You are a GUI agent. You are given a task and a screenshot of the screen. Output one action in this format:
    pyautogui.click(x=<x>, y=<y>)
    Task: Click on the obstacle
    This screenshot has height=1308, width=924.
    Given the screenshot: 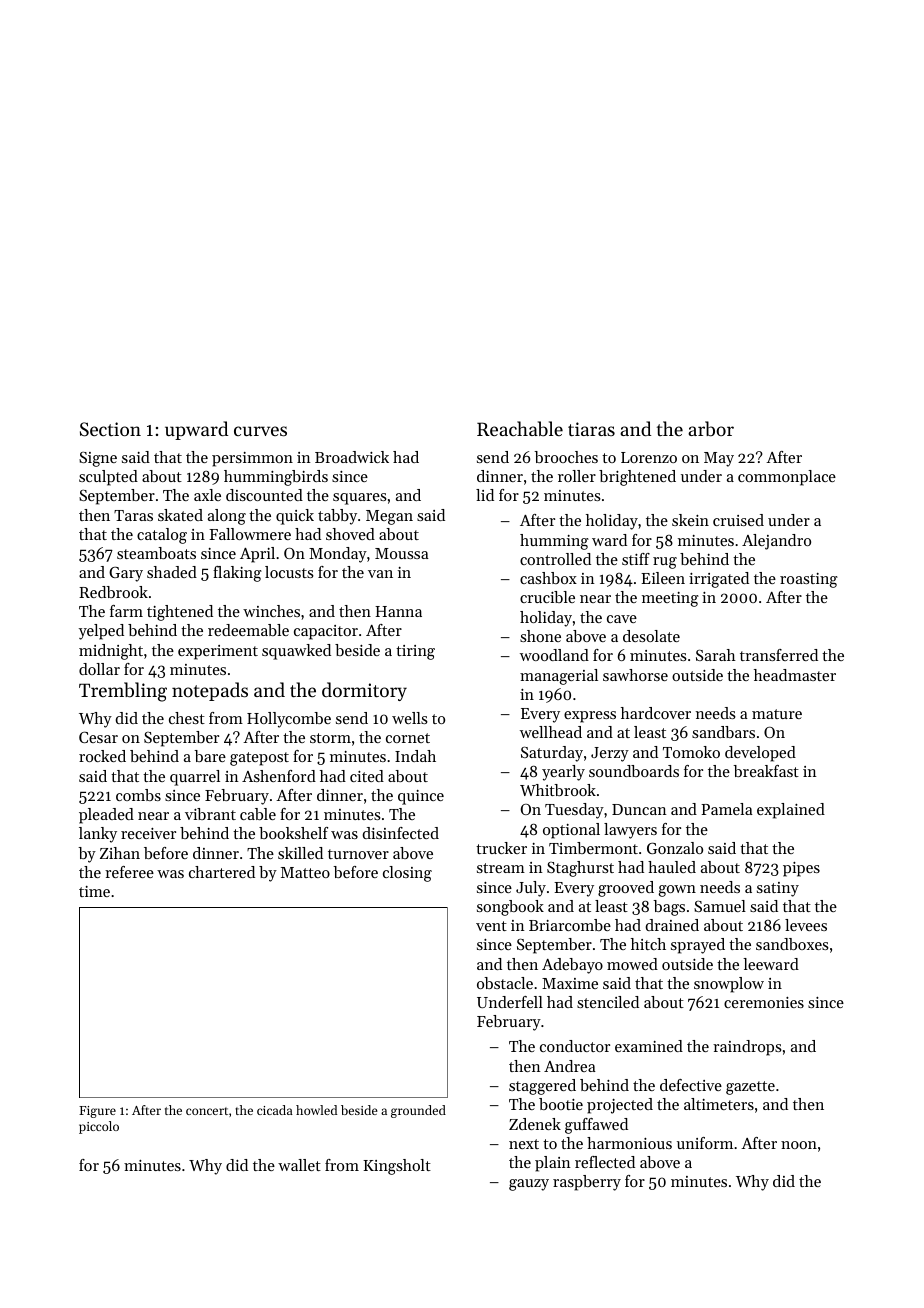 What is the action you would take?
    pyautogui.click(x=505, y=983)
